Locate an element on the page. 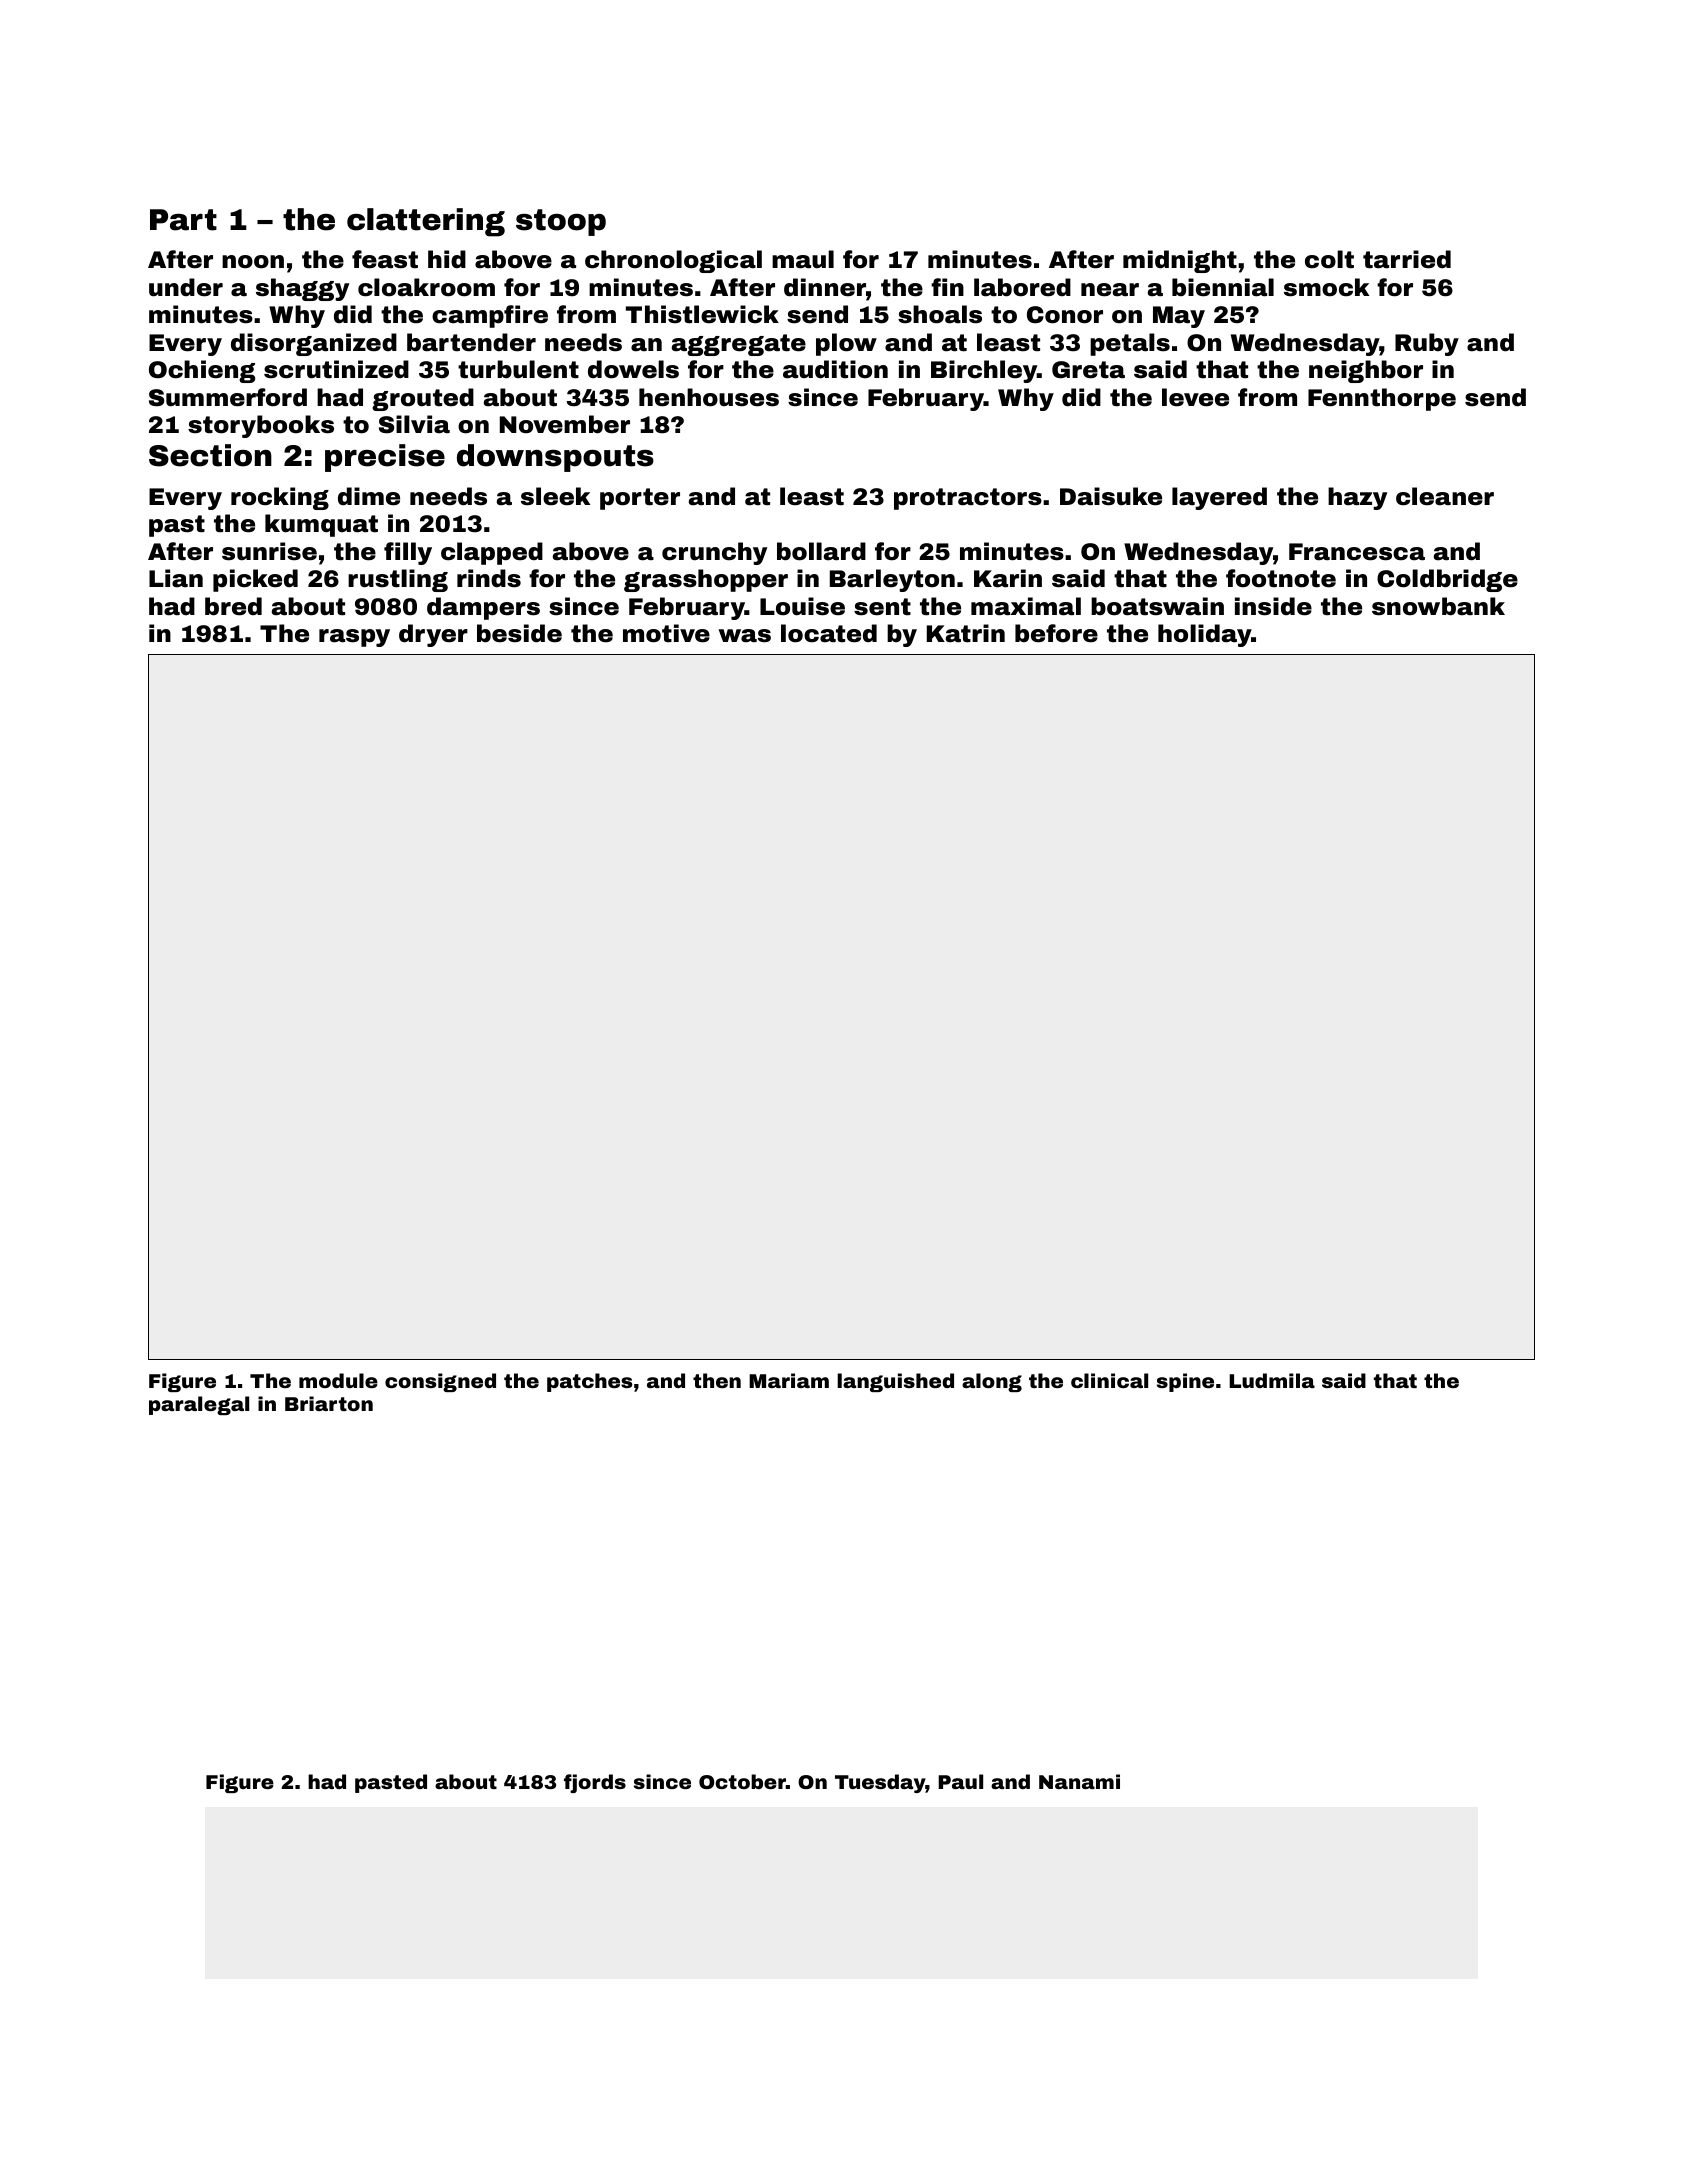  stoop is located at coordinates (561, 222).
